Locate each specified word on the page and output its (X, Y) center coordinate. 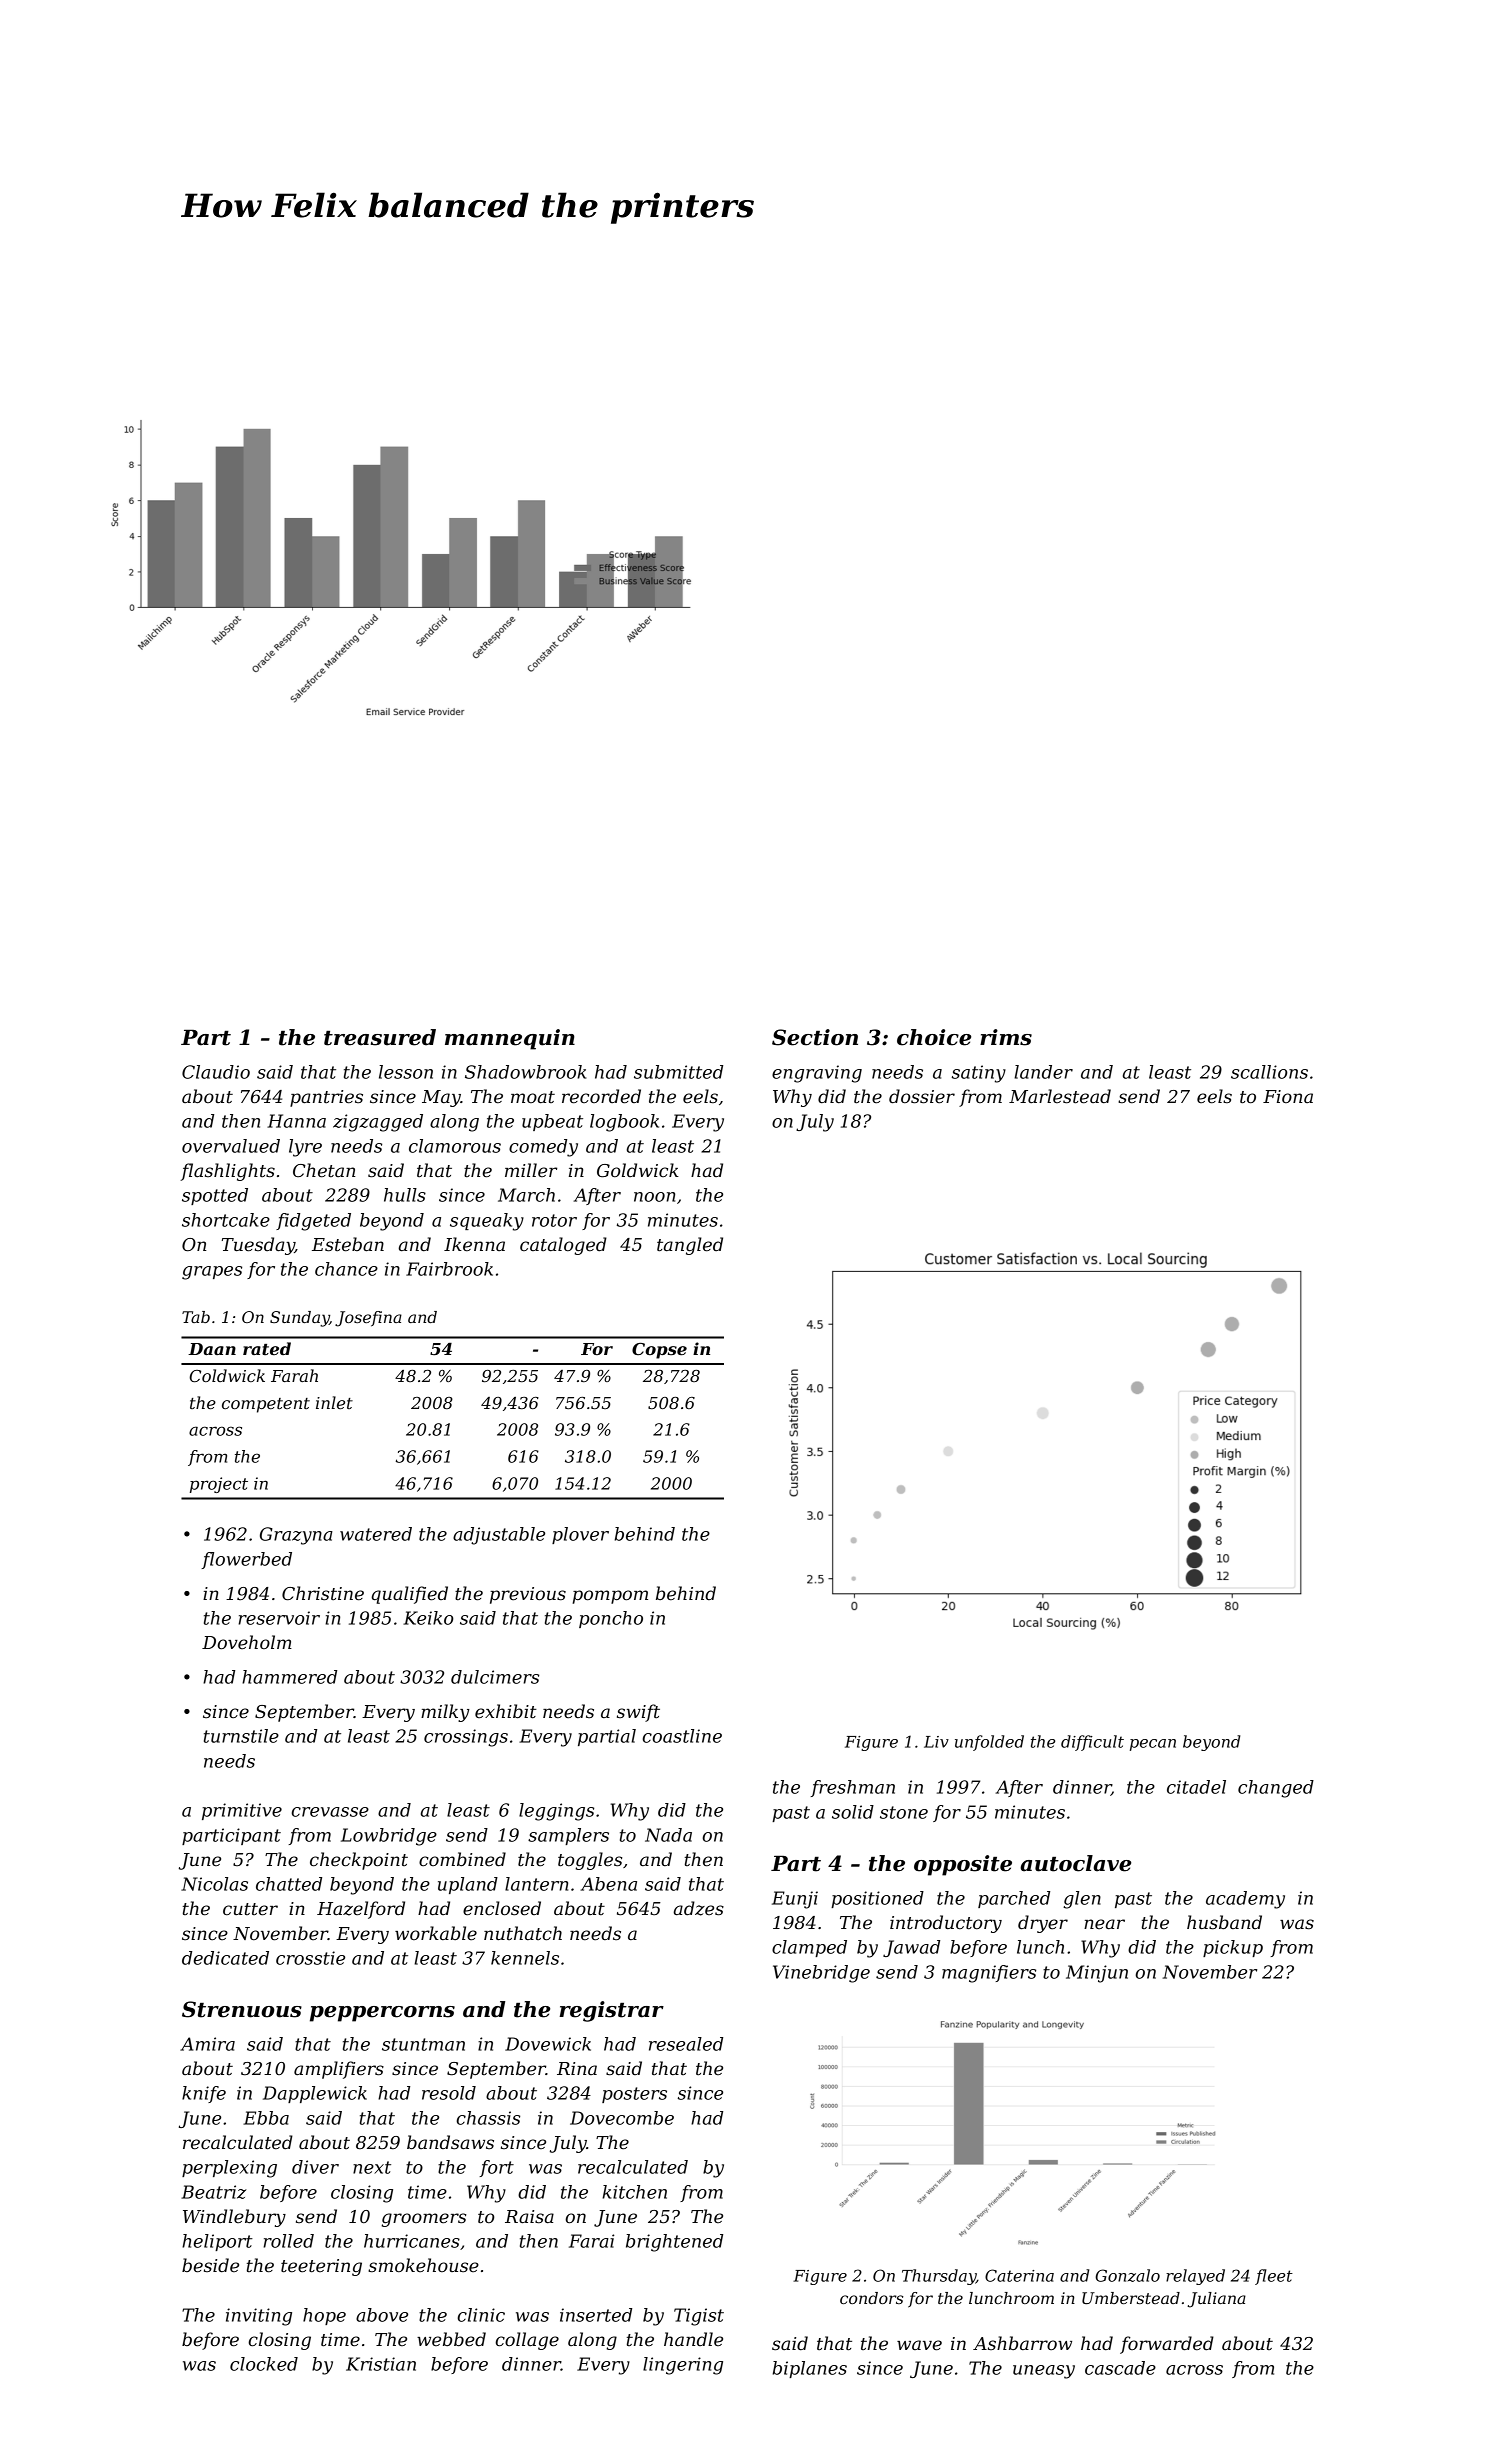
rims (1006, 1037)
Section (815, 1037)
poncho (611, 1619)
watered (376, 1534)
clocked (264, 2364)
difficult (1092, 1743)
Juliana (1216, 2300)
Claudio (216, 1072)
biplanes (810, 2369)
